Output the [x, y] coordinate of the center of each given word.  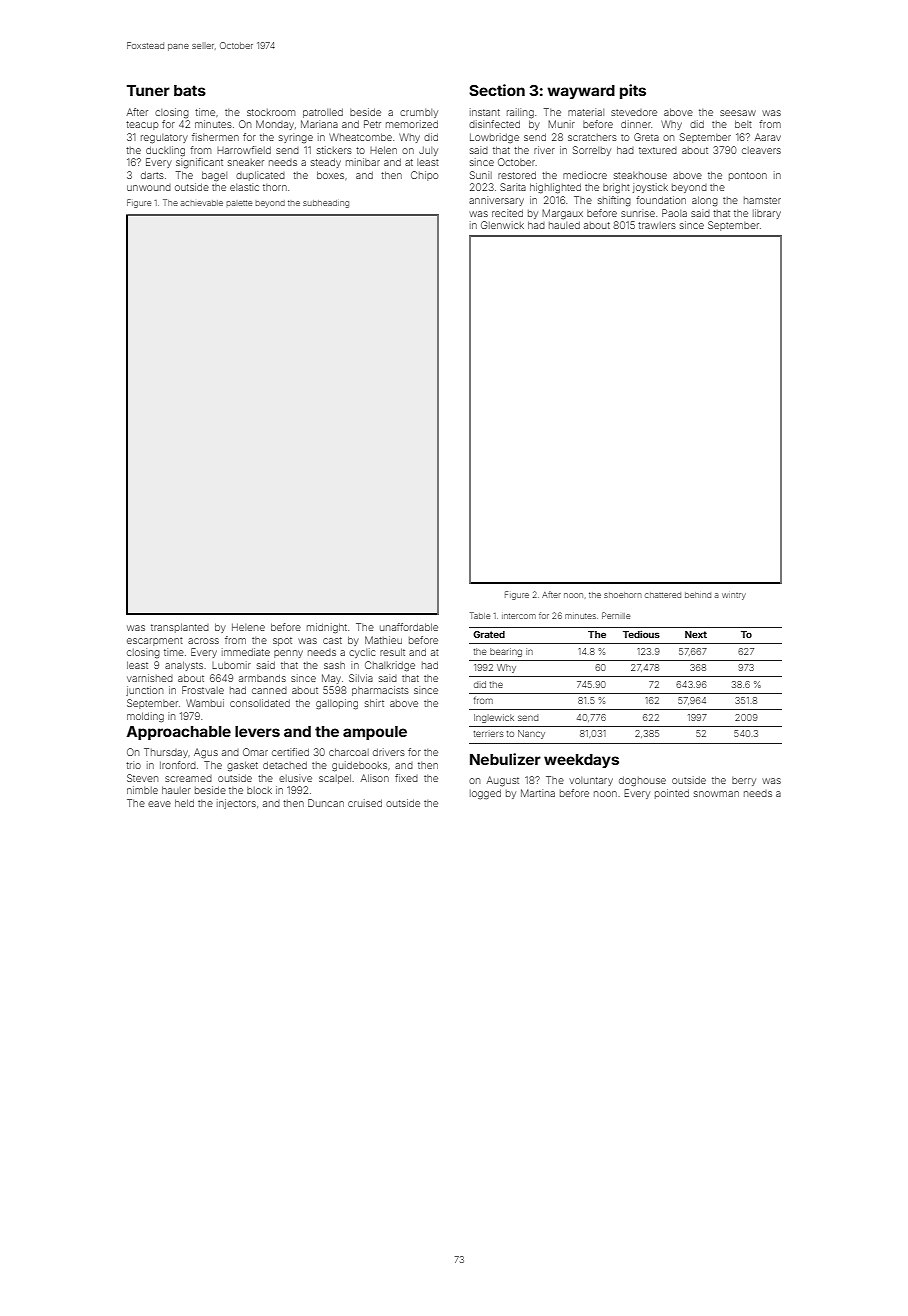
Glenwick [502, 225]
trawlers [657, 225]
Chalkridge [390, 666]
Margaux [562, 214]
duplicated [260, 176]
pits [633, 91]
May [331, 679]
